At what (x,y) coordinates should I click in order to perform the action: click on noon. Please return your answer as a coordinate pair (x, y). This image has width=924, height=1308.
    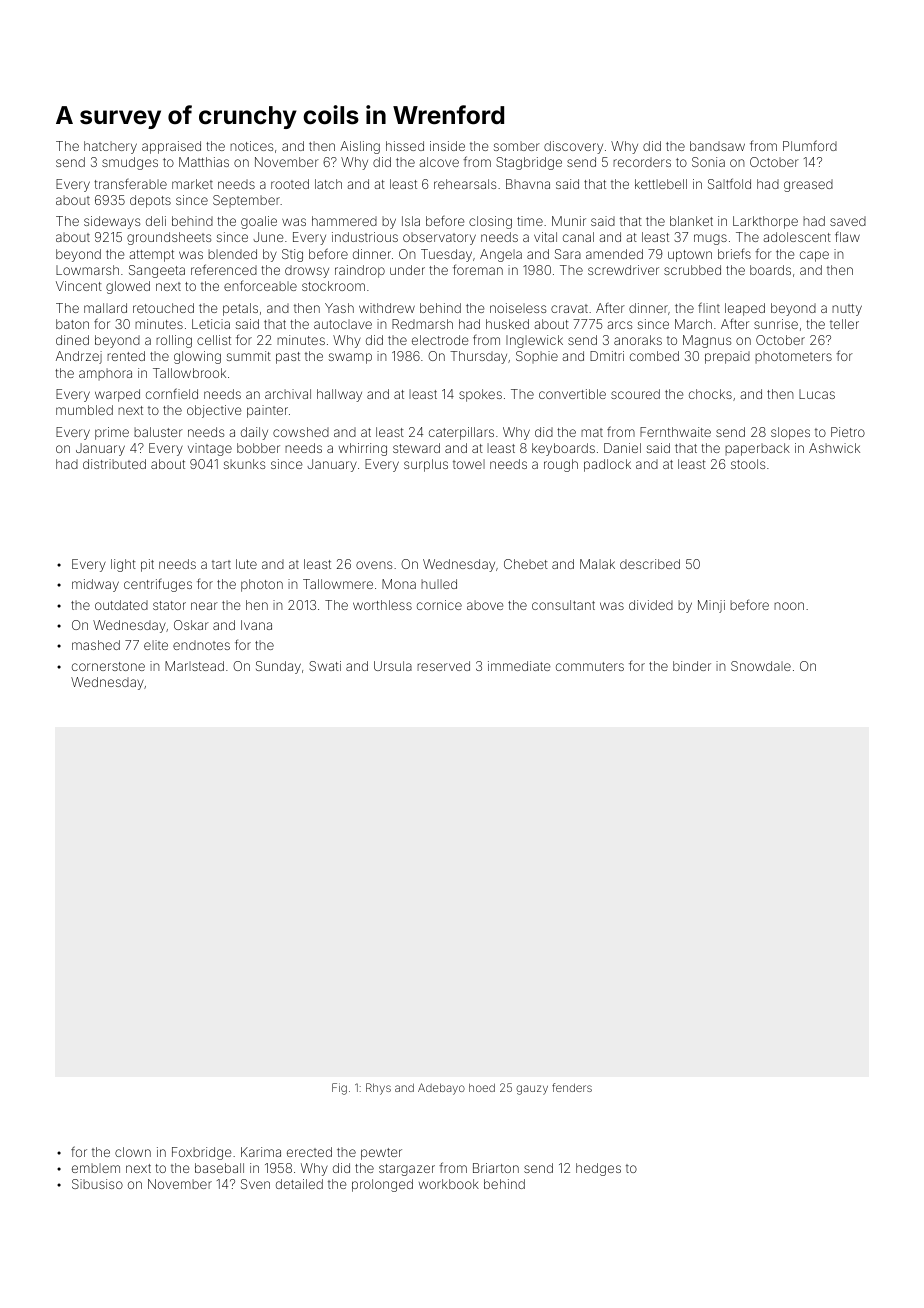
    Looking at the image, I should click on (789, 606).
